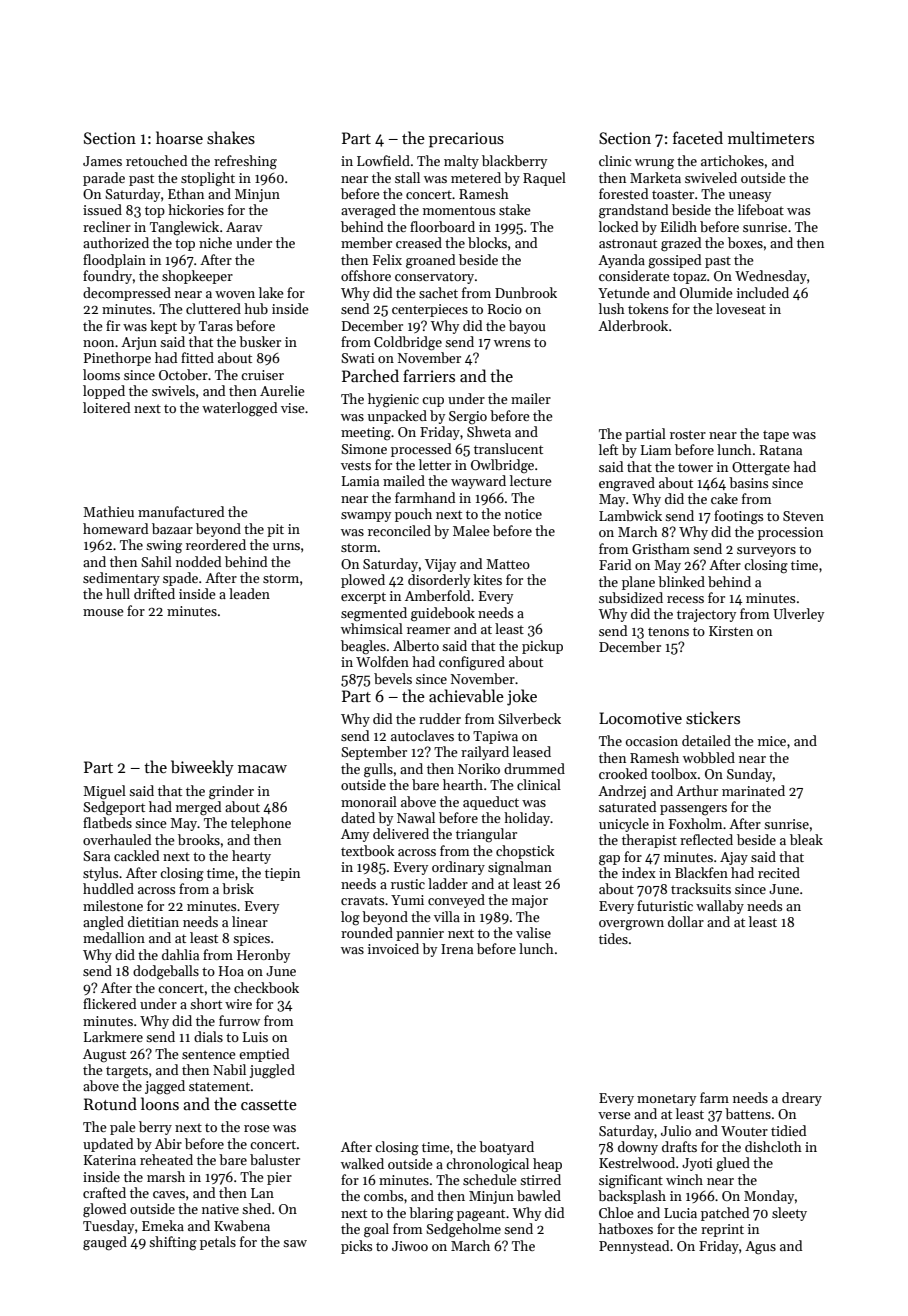 Image resolution: width=908 pixels, height=1316 pixels. I want to click on Abir, so click(168, 1143).
